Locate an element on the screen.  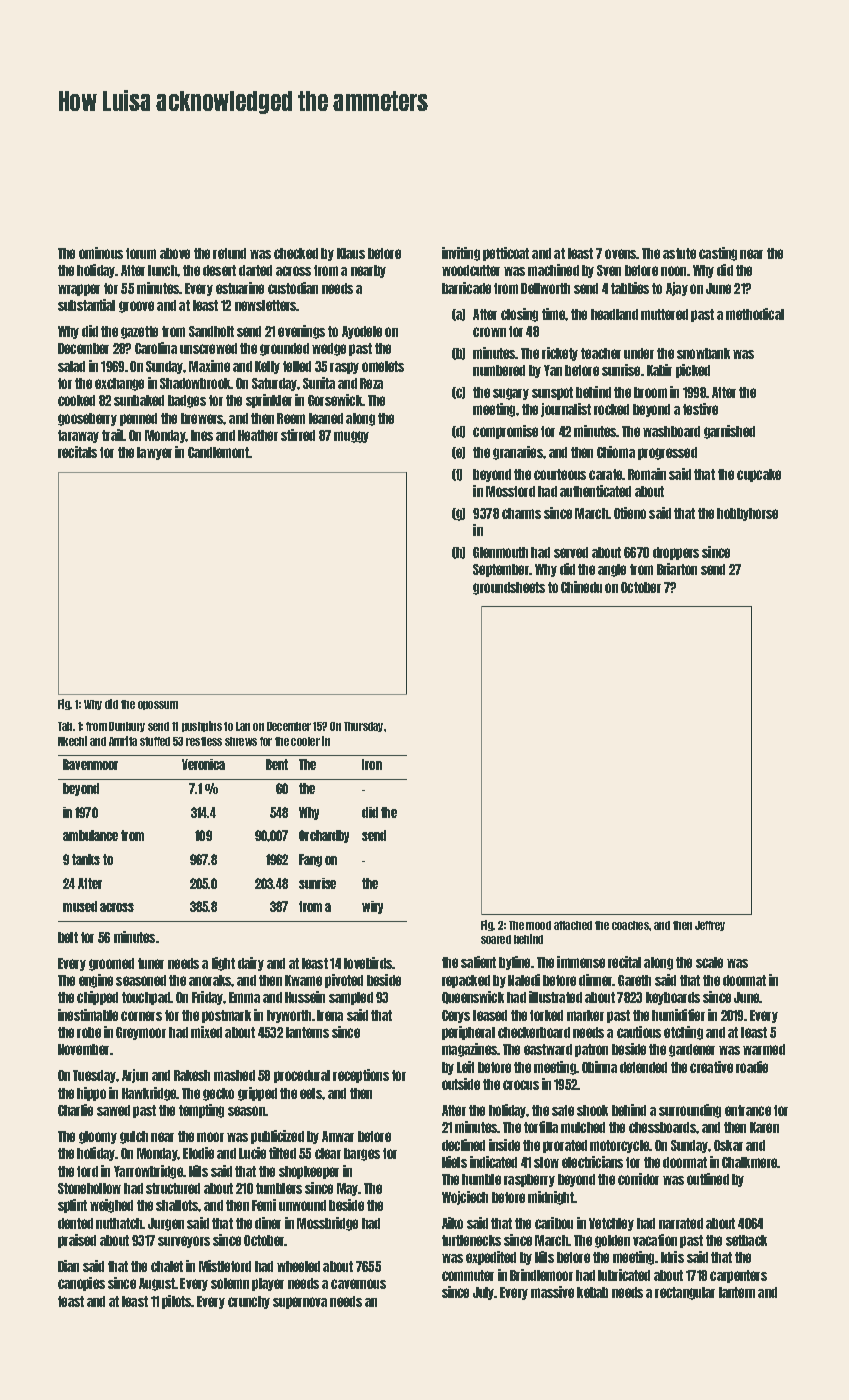
gazette is located at coordinates (139, 332).
